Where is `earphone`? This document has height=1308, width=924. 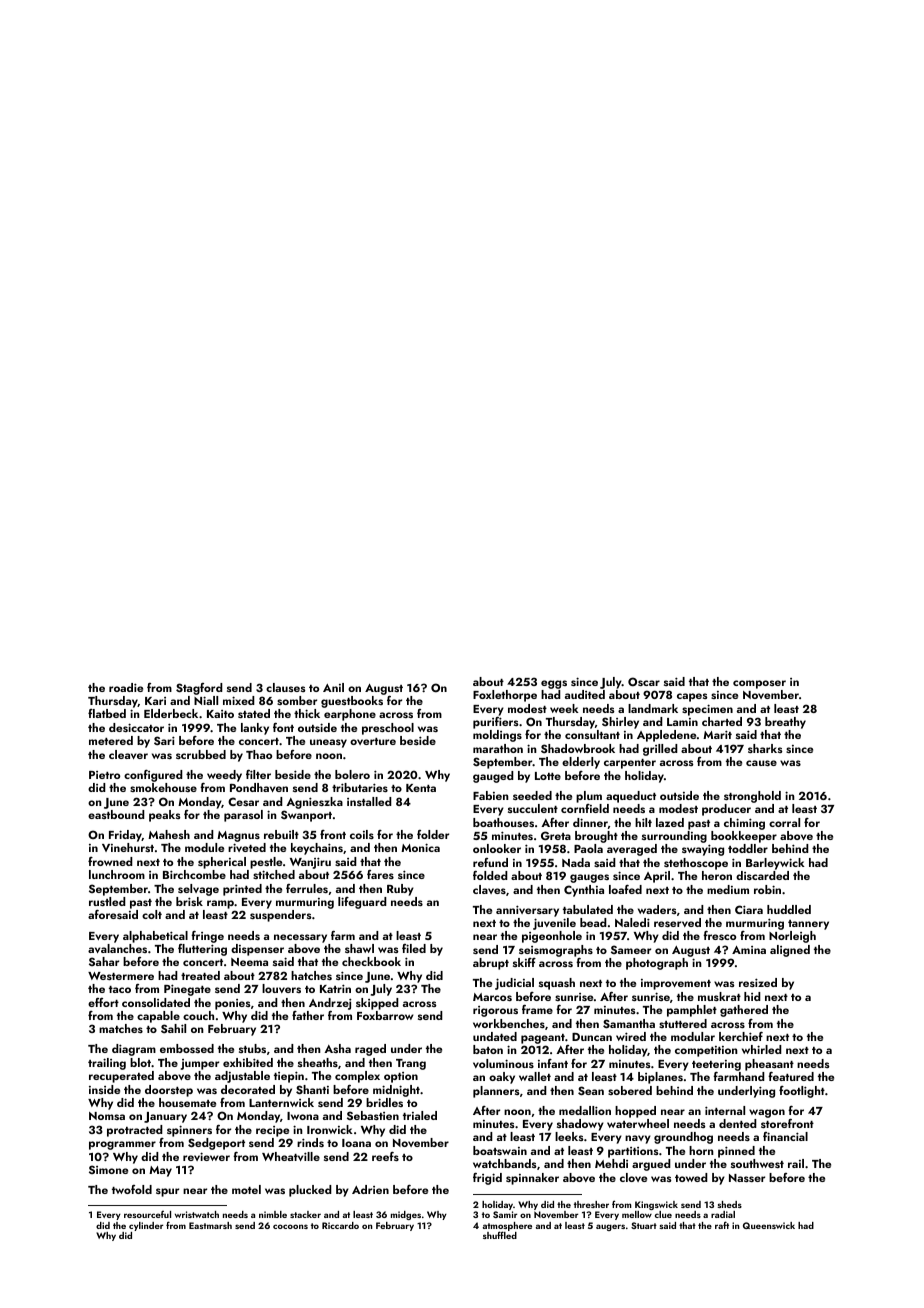
earphone is located at coordinates (350, 715).
